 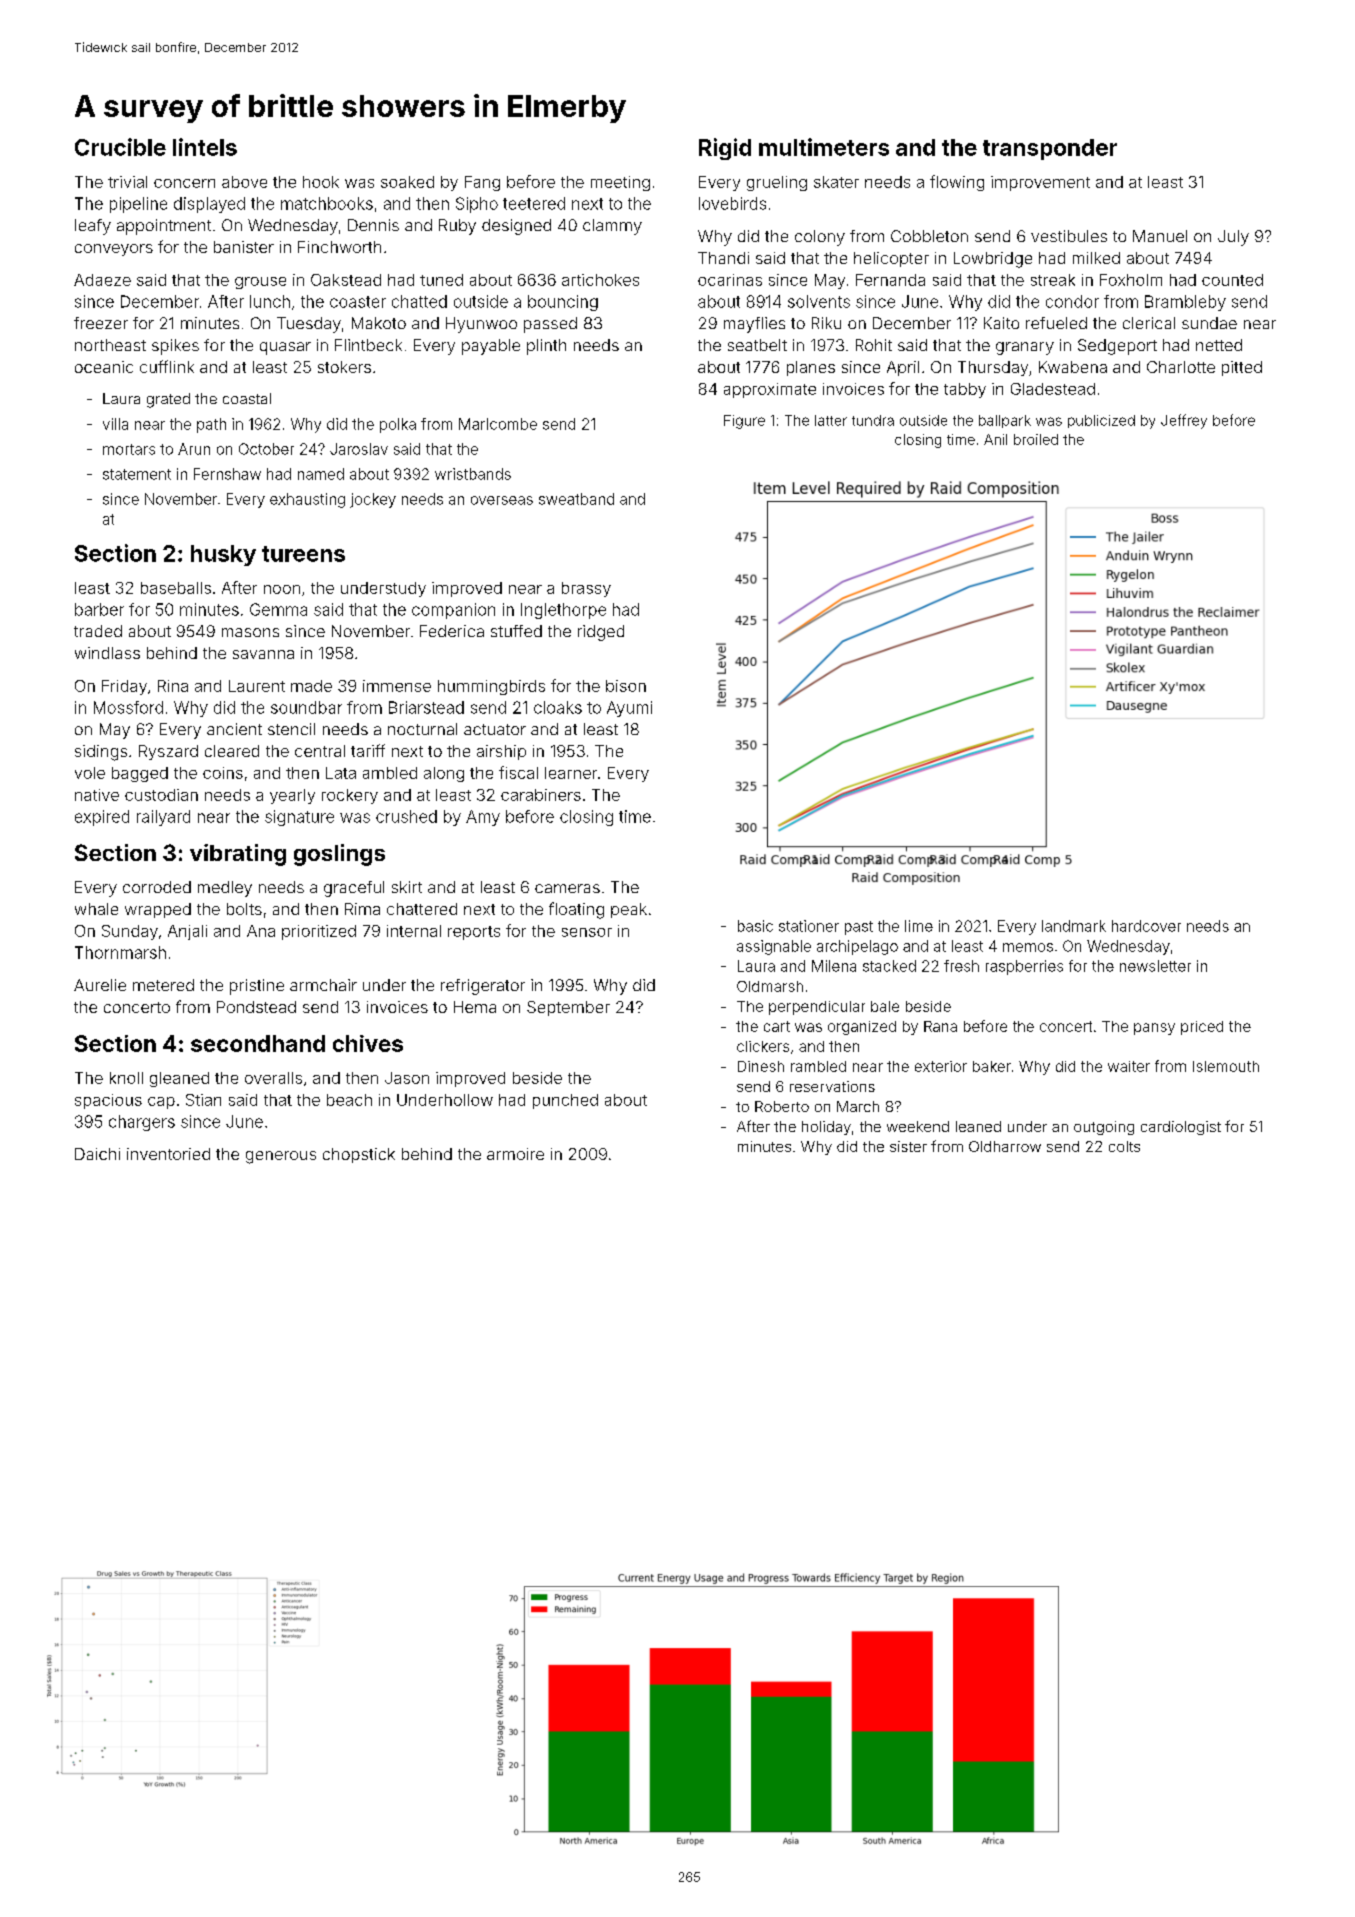 What do you see at coordinates (120, 147) in the page?
I see `Crucible` at bounding box center [120, 147].
